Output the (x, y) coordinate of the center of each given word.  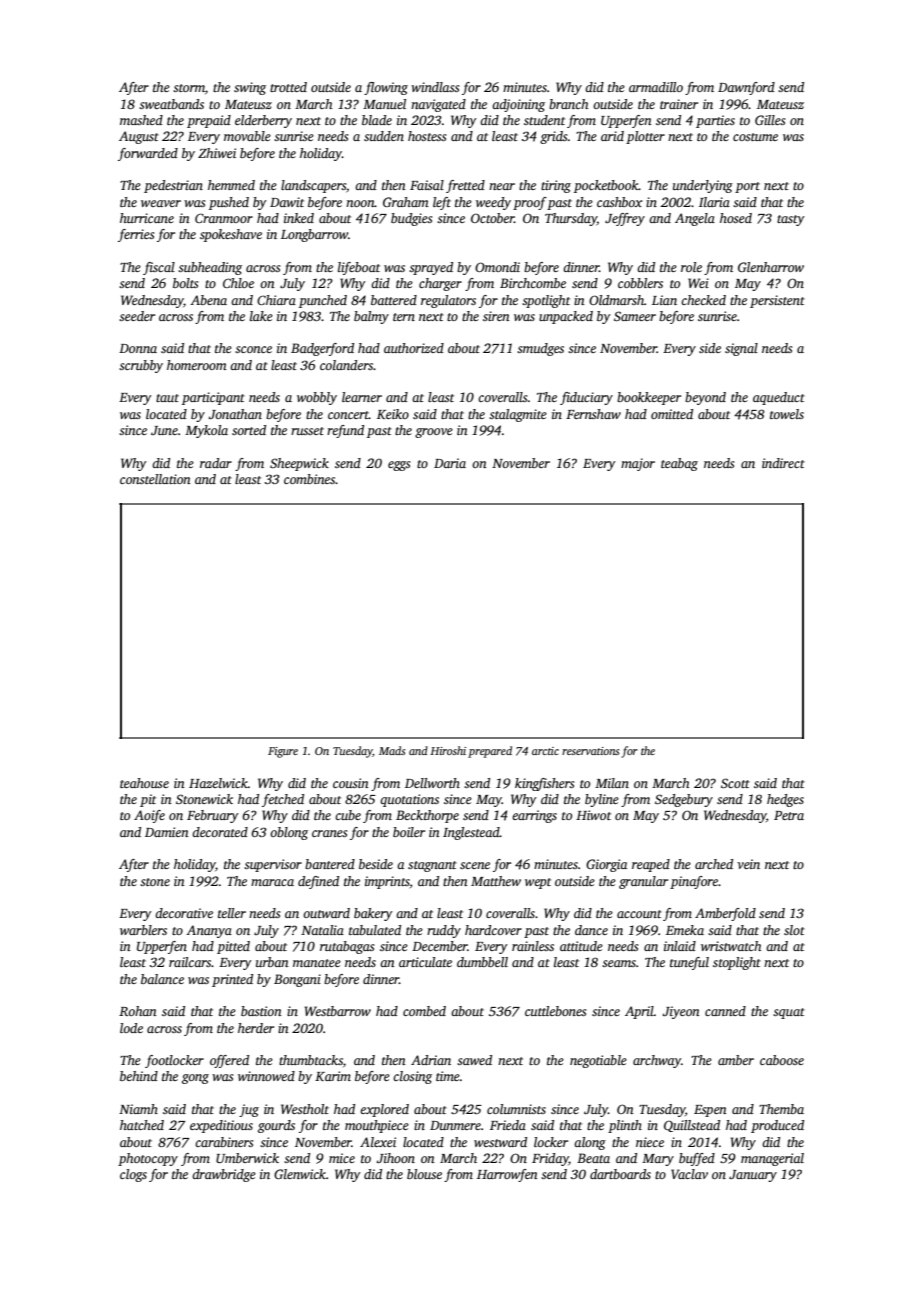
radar (216, 463)
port (747, 187)
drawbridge (224, 1175)
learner (362, 397)
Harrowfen (507, 1175)
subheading (210, 268)
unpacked (566, 317)
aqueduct (779, 398)
